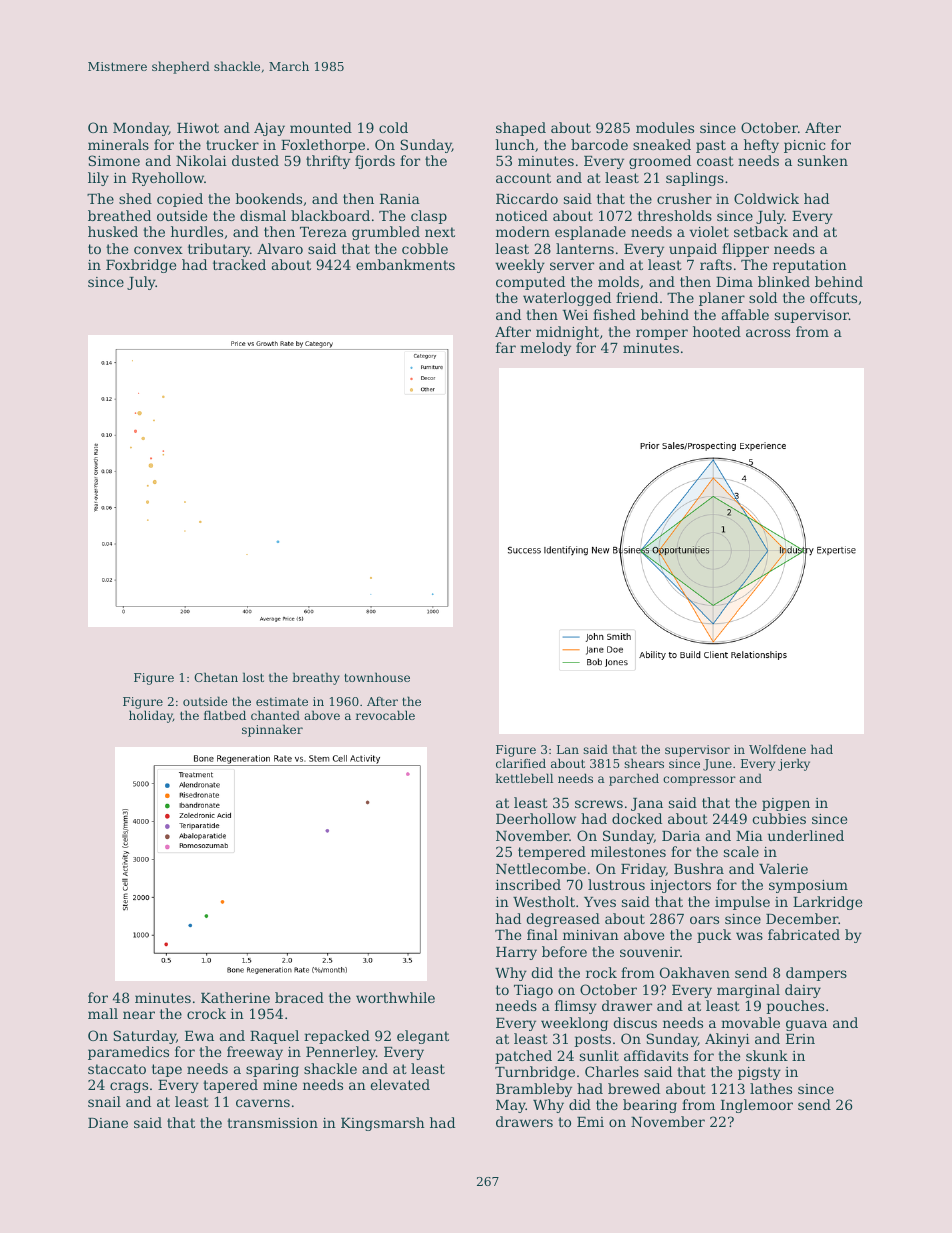  Describe the element at coordinates (827, 903) in the document. I see `Larkridge` at that location.
